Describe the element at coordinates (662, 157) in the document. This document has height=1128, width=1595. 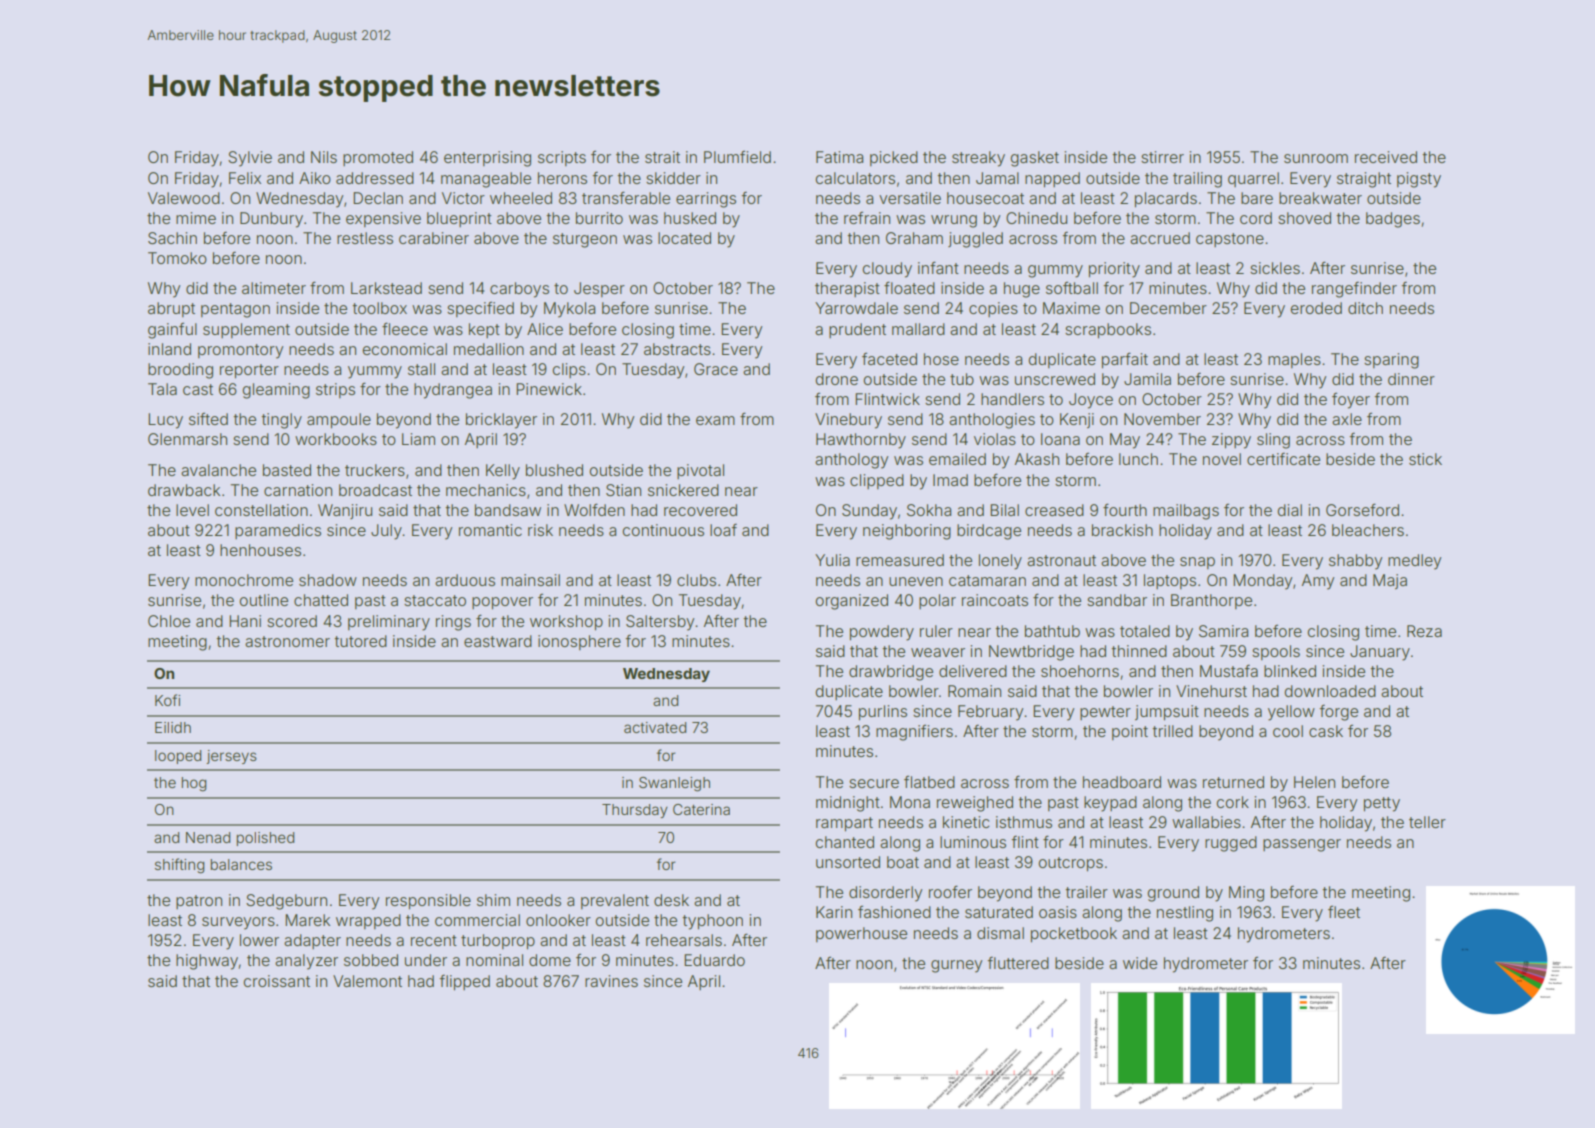
I see `strait` at that location.
